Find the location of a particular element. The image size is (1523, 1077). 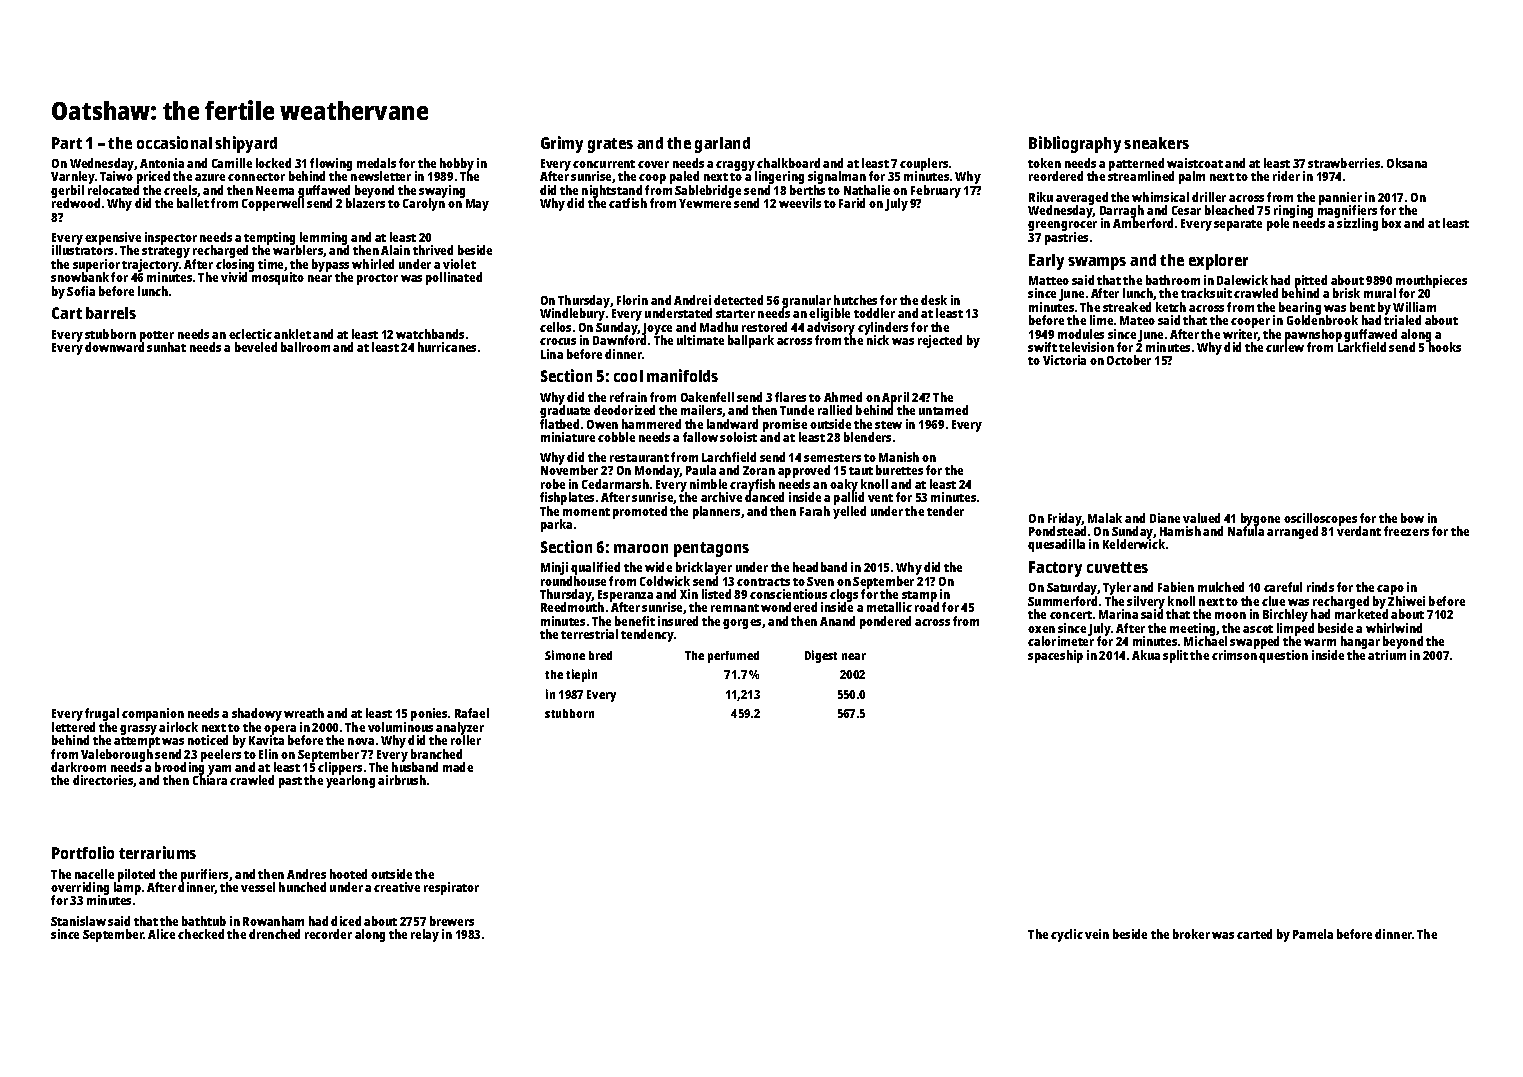

freezers is located at coordinates (1406, 531).
